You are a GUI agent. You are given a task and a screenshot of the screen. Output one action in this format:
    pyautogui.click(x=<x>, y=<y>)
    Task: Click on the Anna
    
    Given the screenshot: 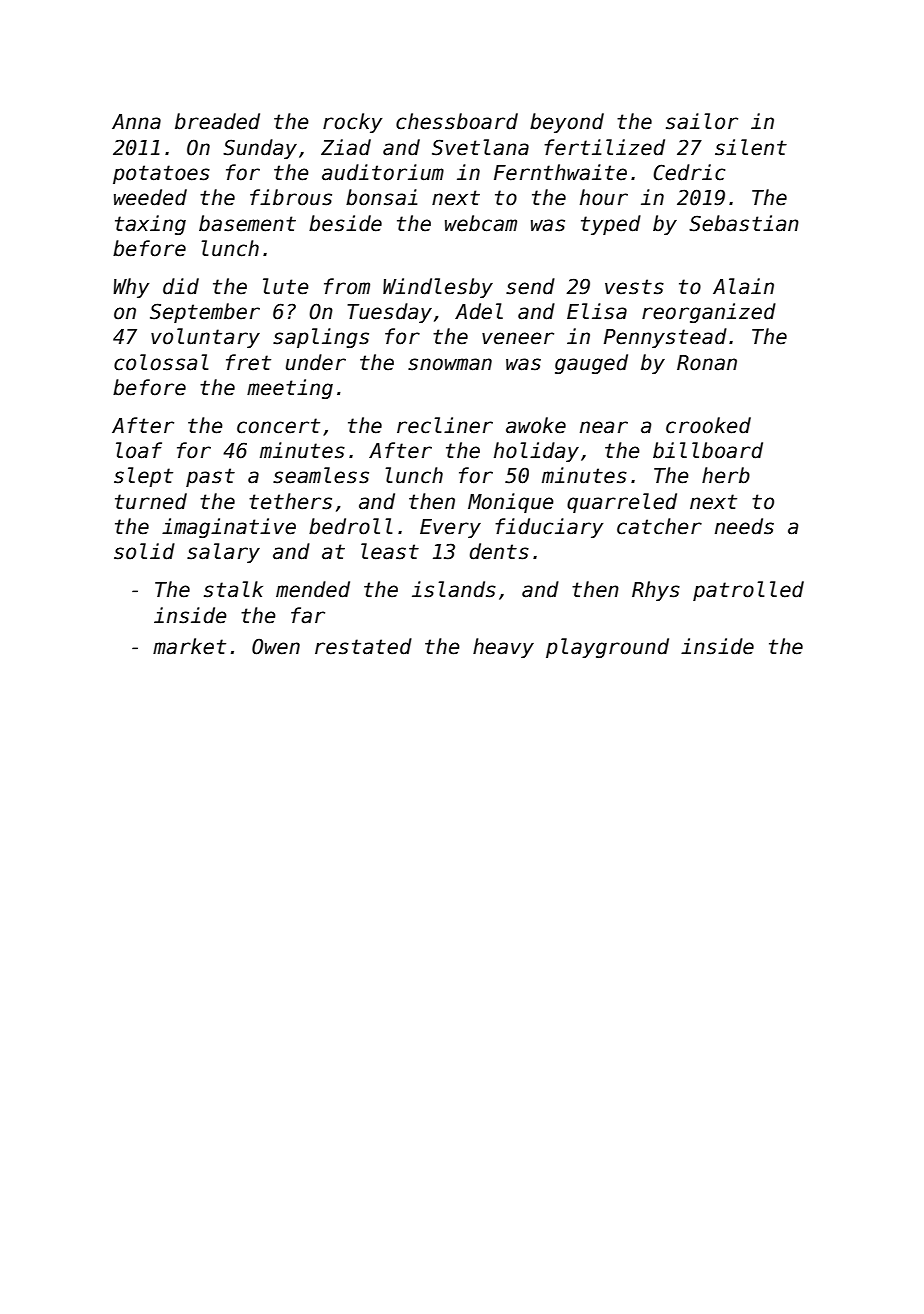 What is the action you would take?
    pyautogui.click(x=136, y=122)
